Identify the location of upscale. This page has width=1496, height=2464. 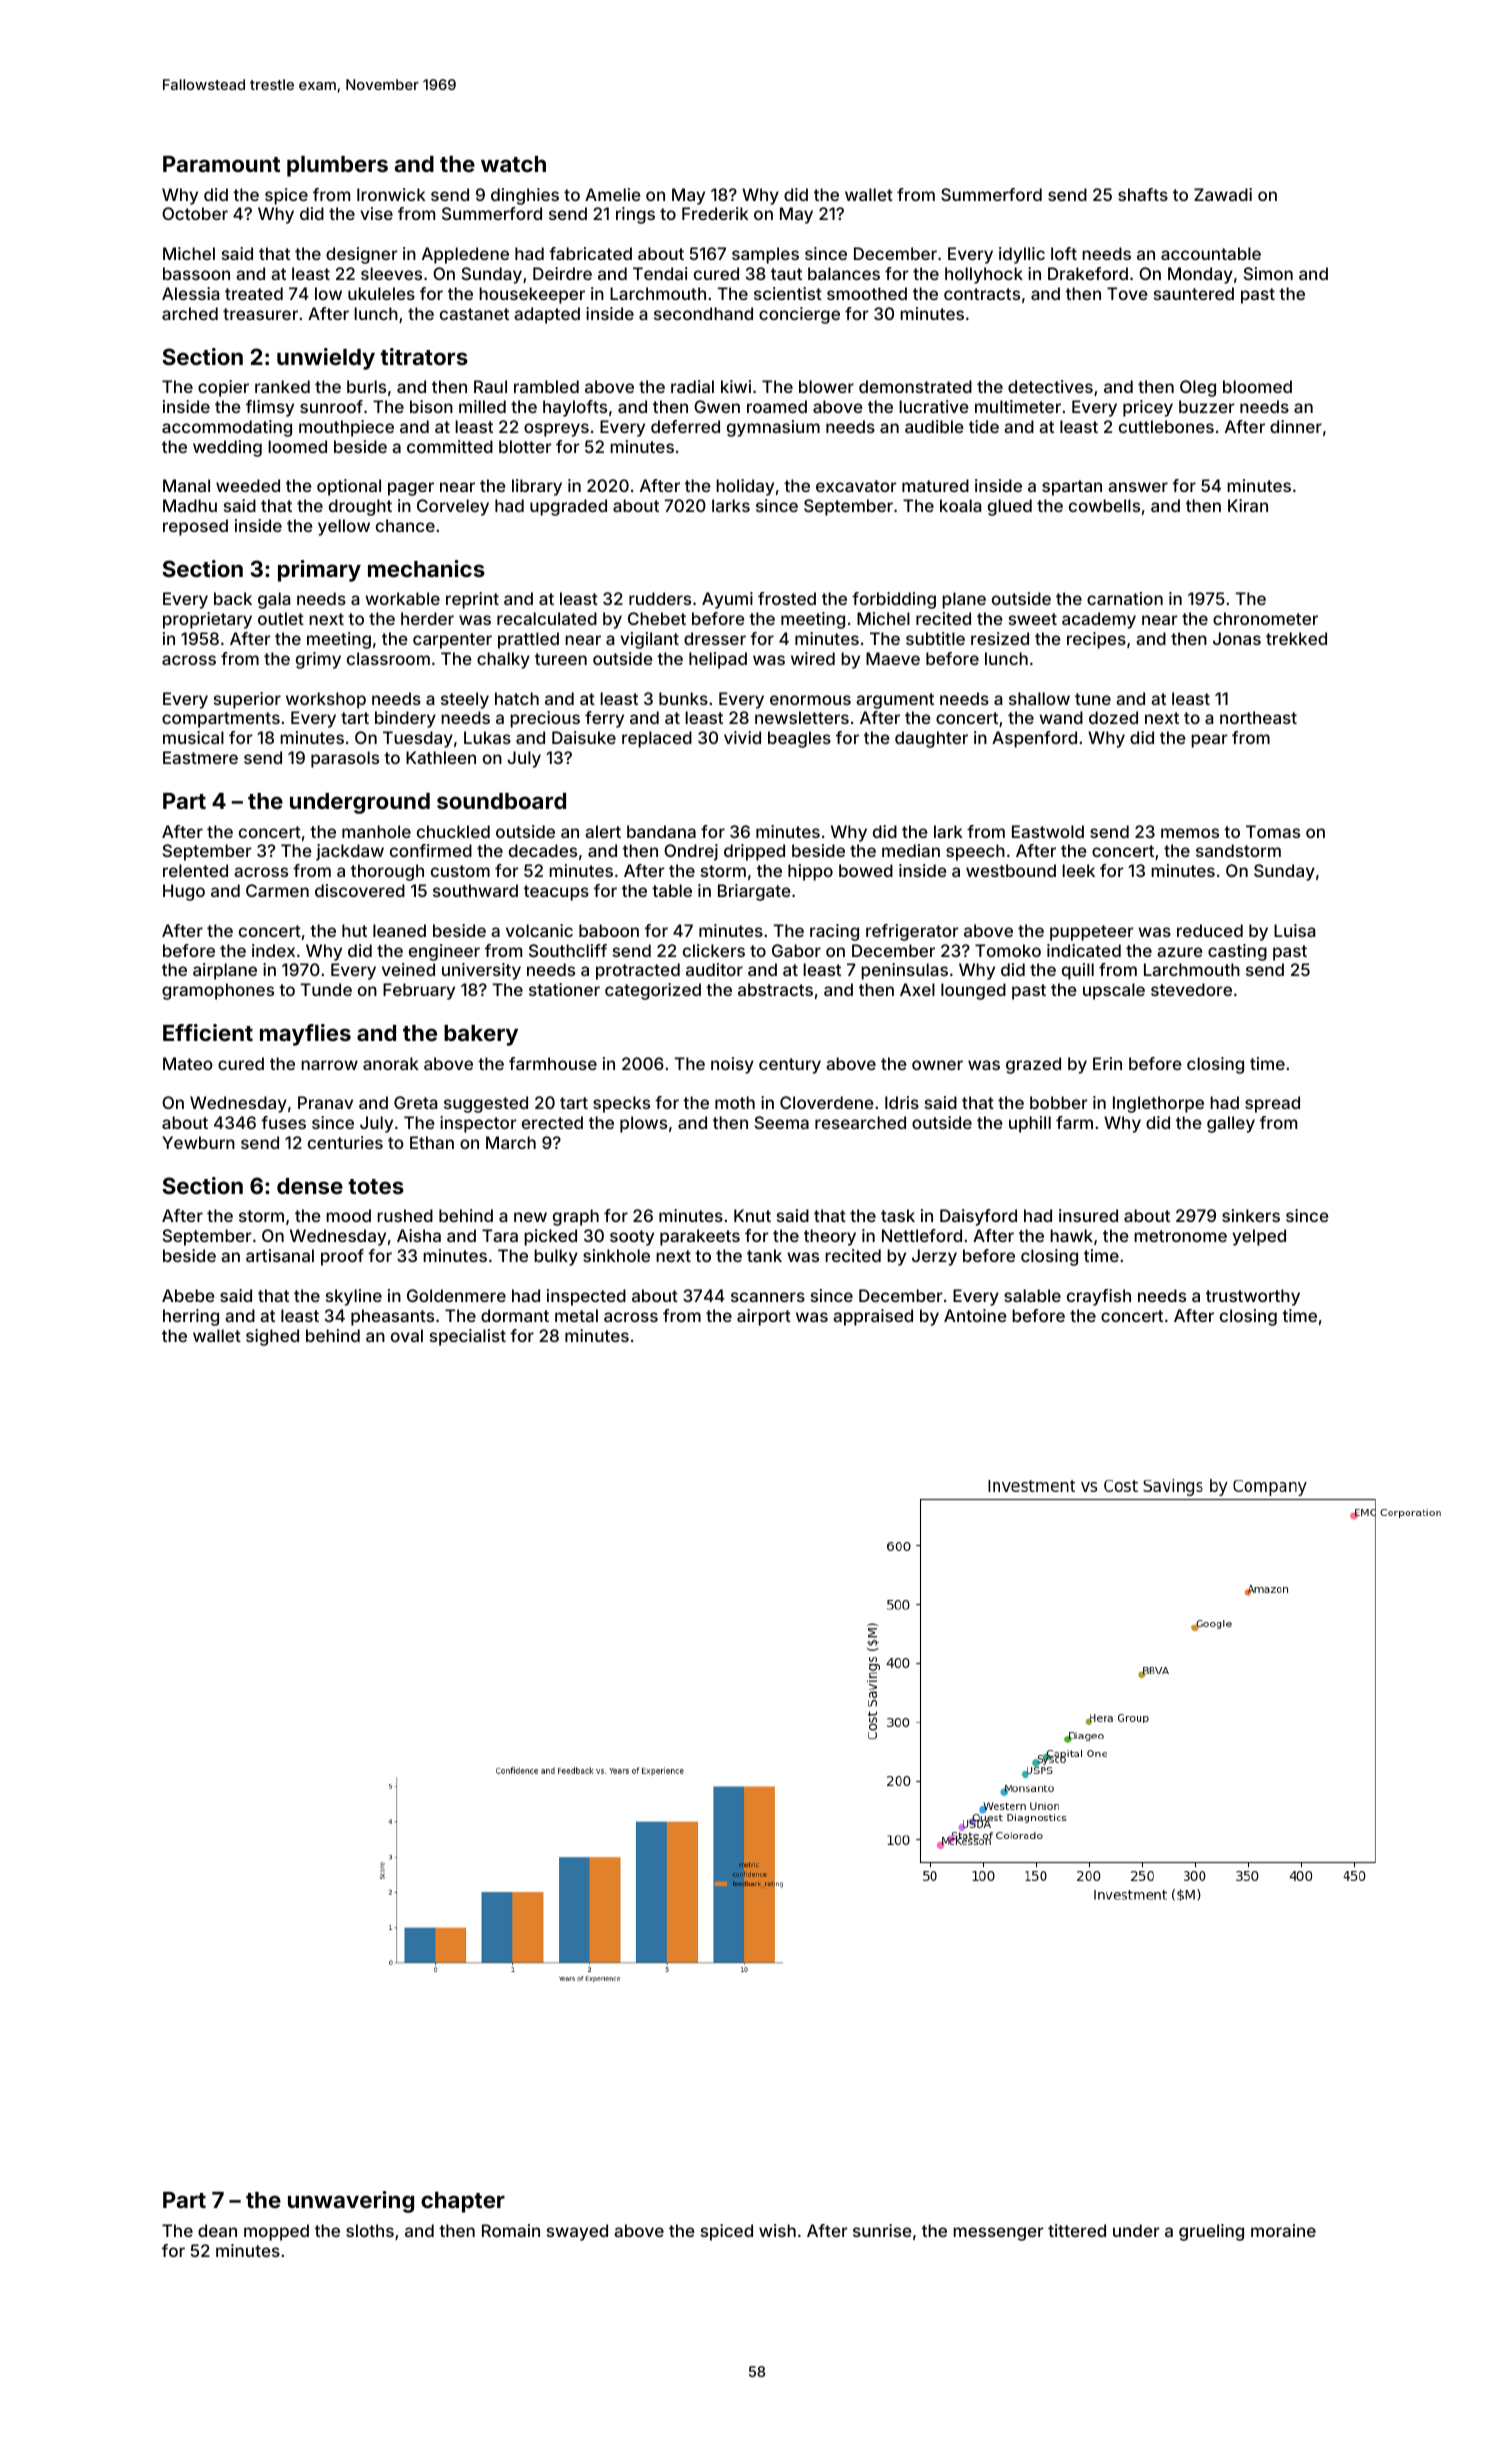
(1114, 991).
